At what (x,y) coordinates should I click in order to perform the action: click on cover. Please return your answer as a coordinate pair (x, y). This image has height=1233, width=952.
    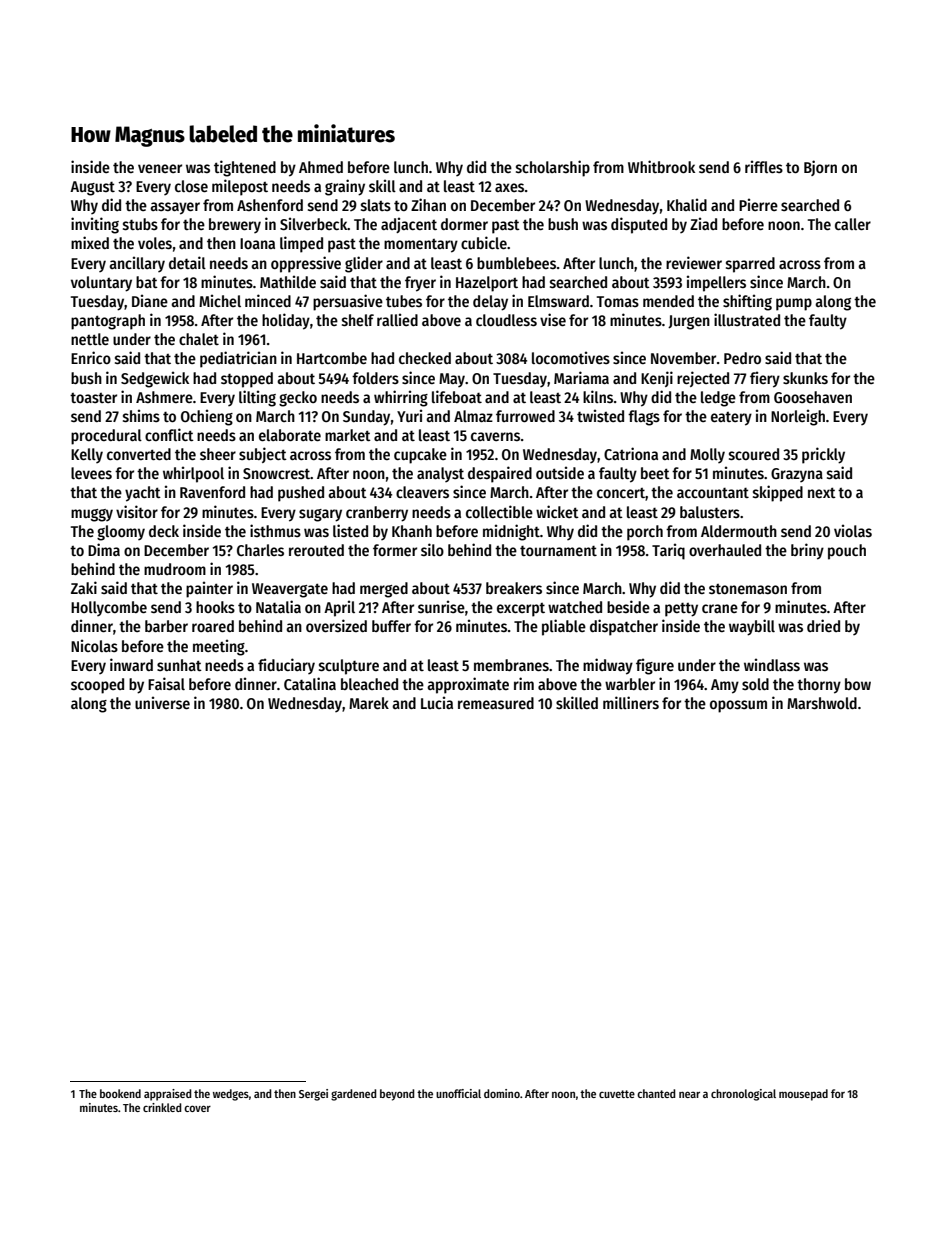
    Looking at the image, I should click on (197, 1108).
